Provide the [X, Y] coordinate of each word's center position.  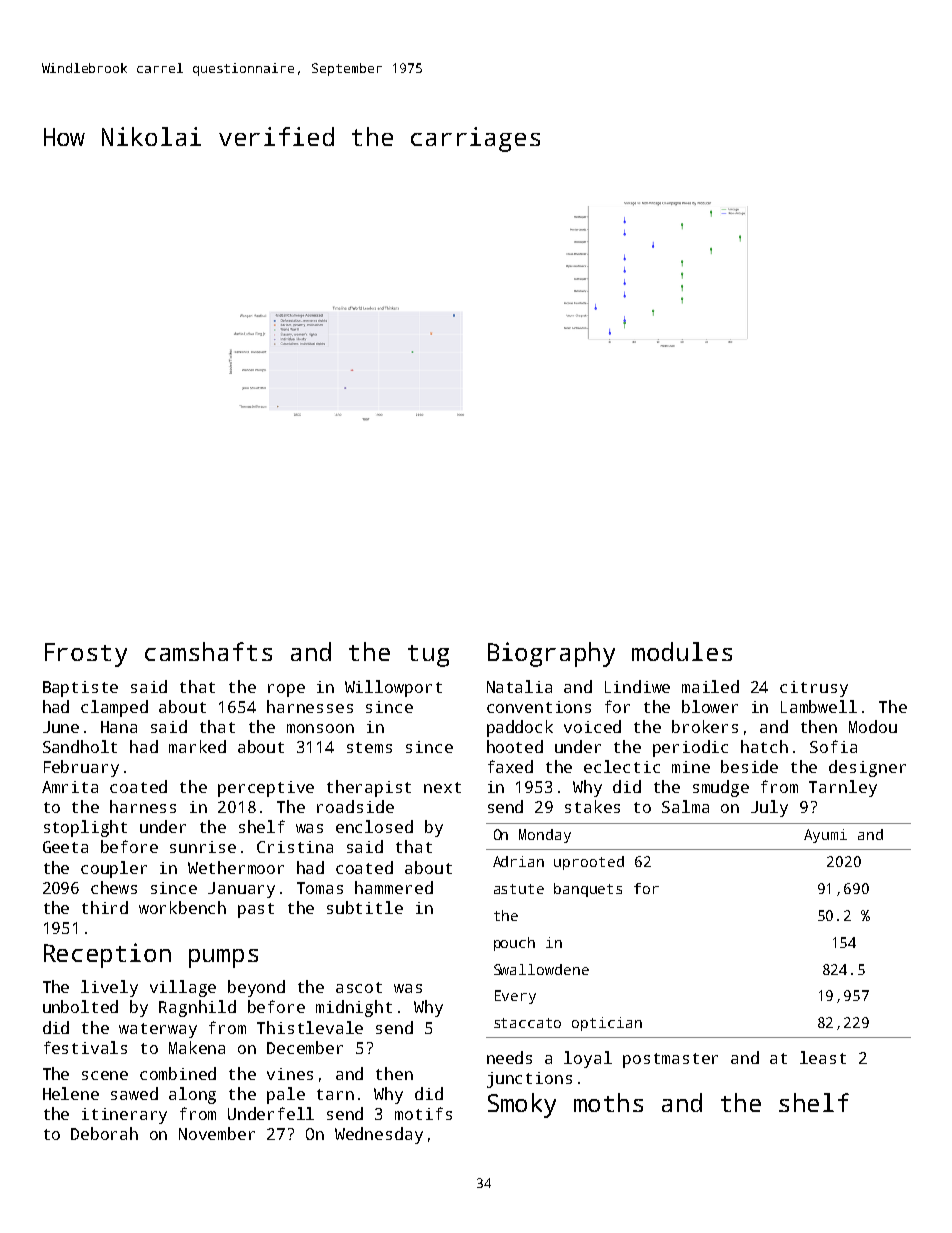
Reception [107, 955]
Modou [873, 726]
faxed [510, 766]
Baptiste [80, 689]
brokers [705, 726]
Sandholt [80, 746]
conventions [539, 707]
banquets [588, 890]
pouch [514, 944]
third [105, 907]
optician [607, 1024]
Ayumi [825, 836]
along [192, 1095]
